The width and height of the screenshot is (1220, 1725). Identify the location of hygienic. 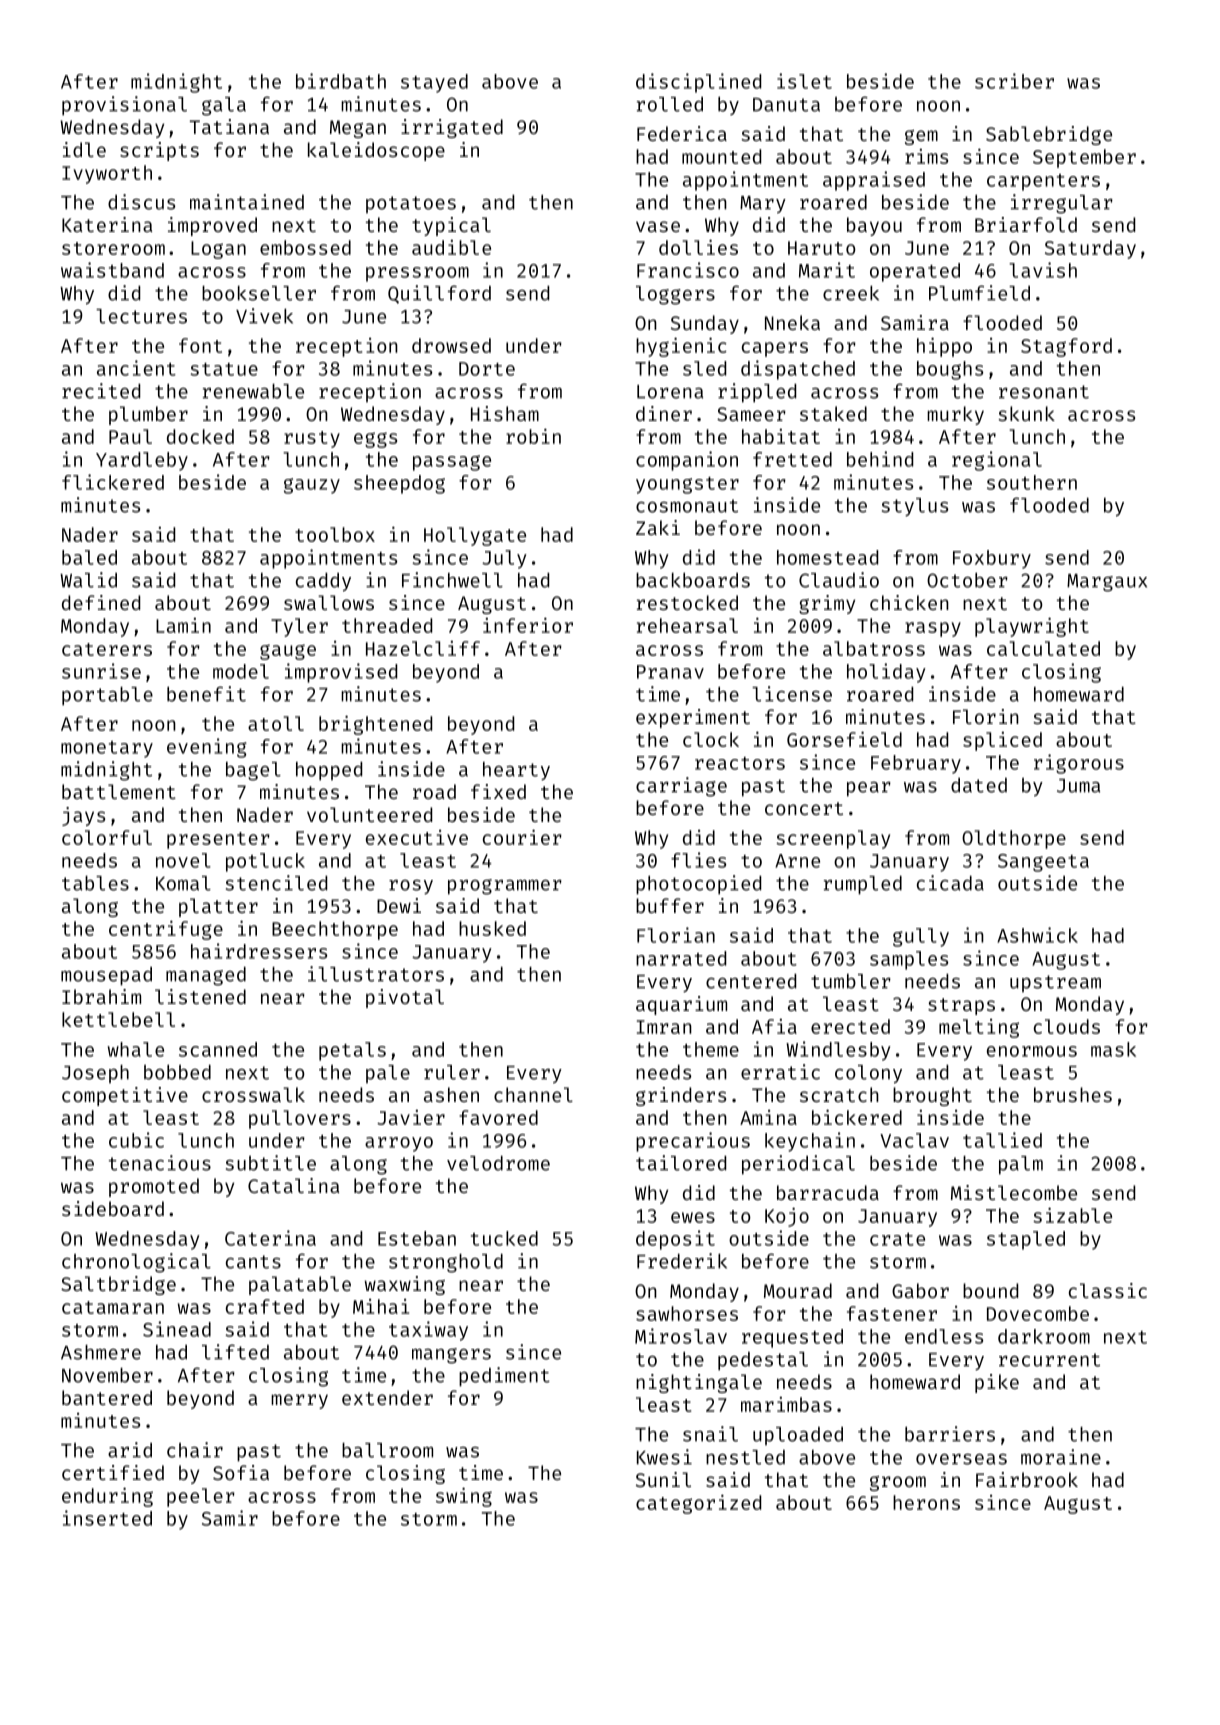
(681, 347).
